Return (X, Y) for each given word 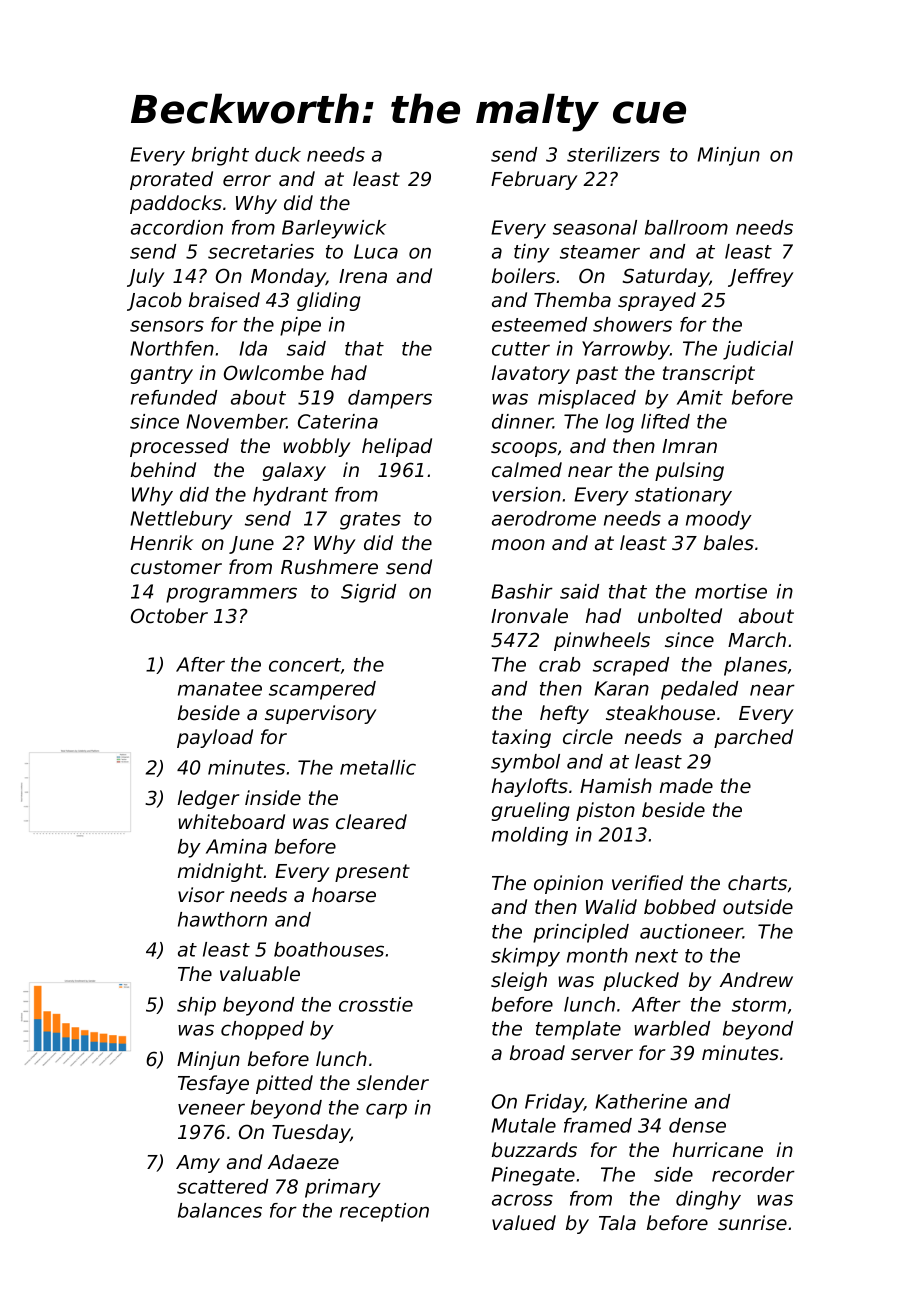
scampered (322, 690)
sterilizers (613, 154)
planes (755, 666)
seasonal (595, 227)
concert (305, 665)
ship (196, 1006)
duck (278, 154)
